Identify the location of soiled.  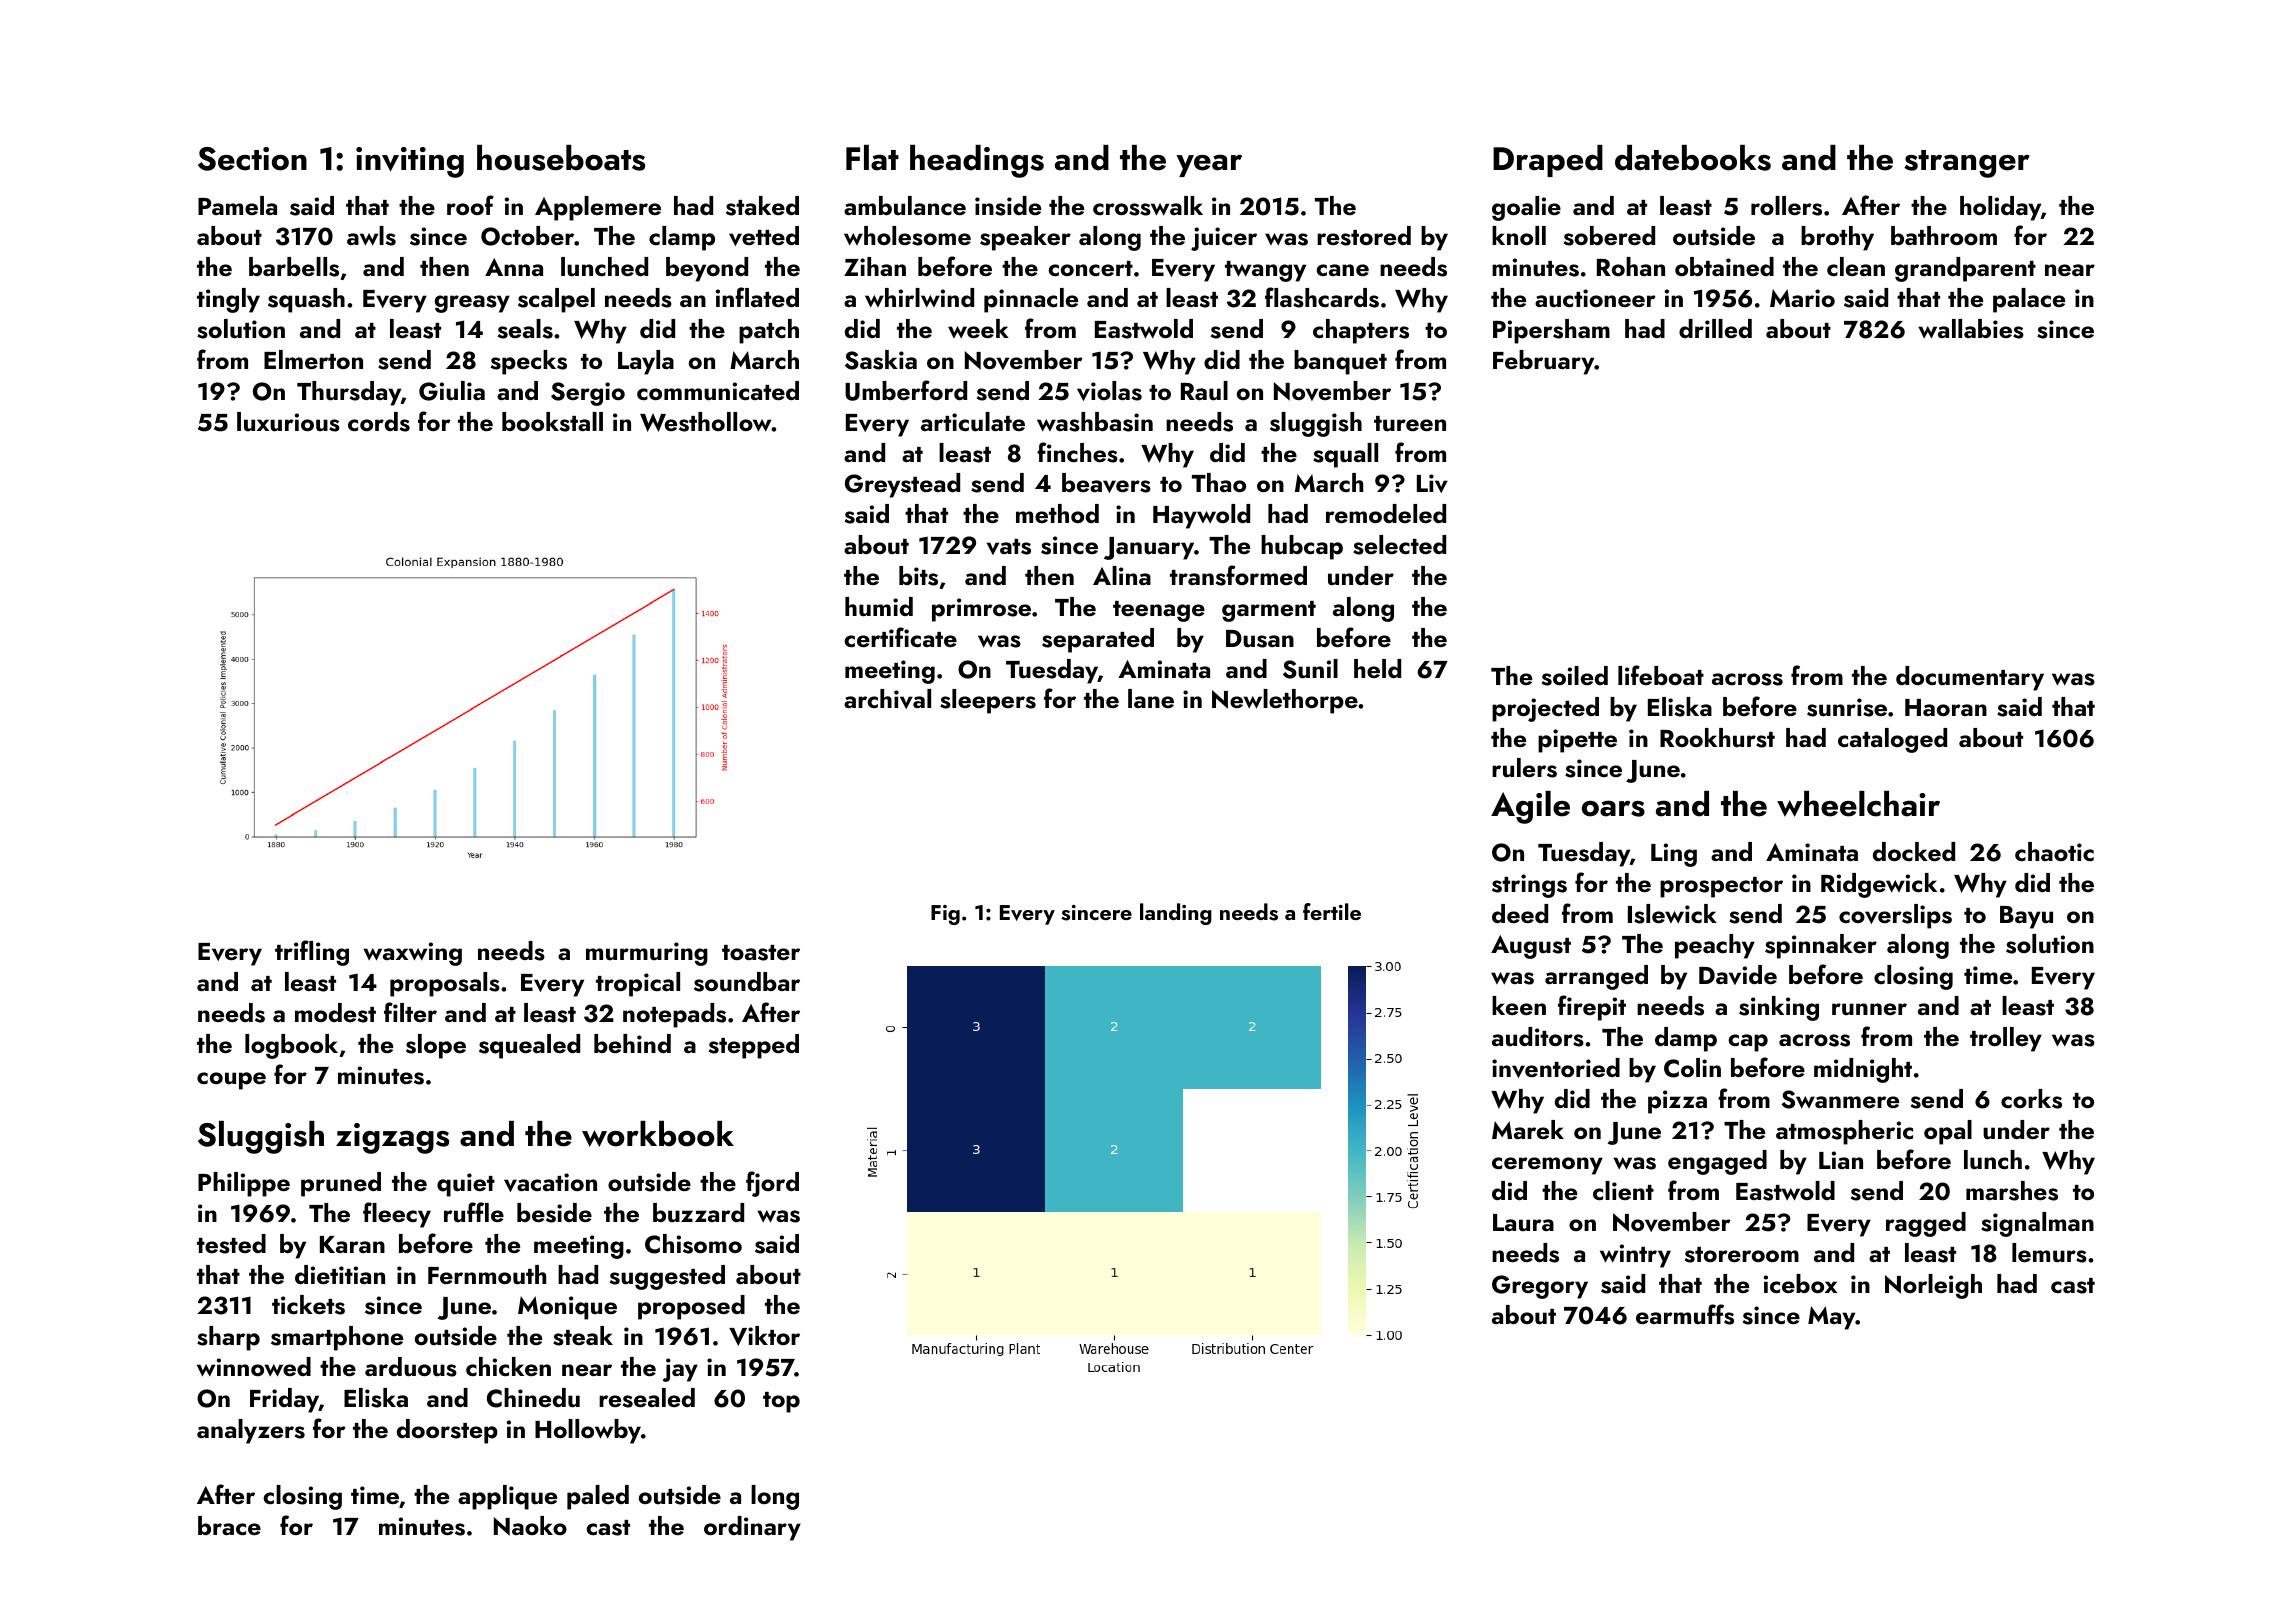
(1575, 676).
